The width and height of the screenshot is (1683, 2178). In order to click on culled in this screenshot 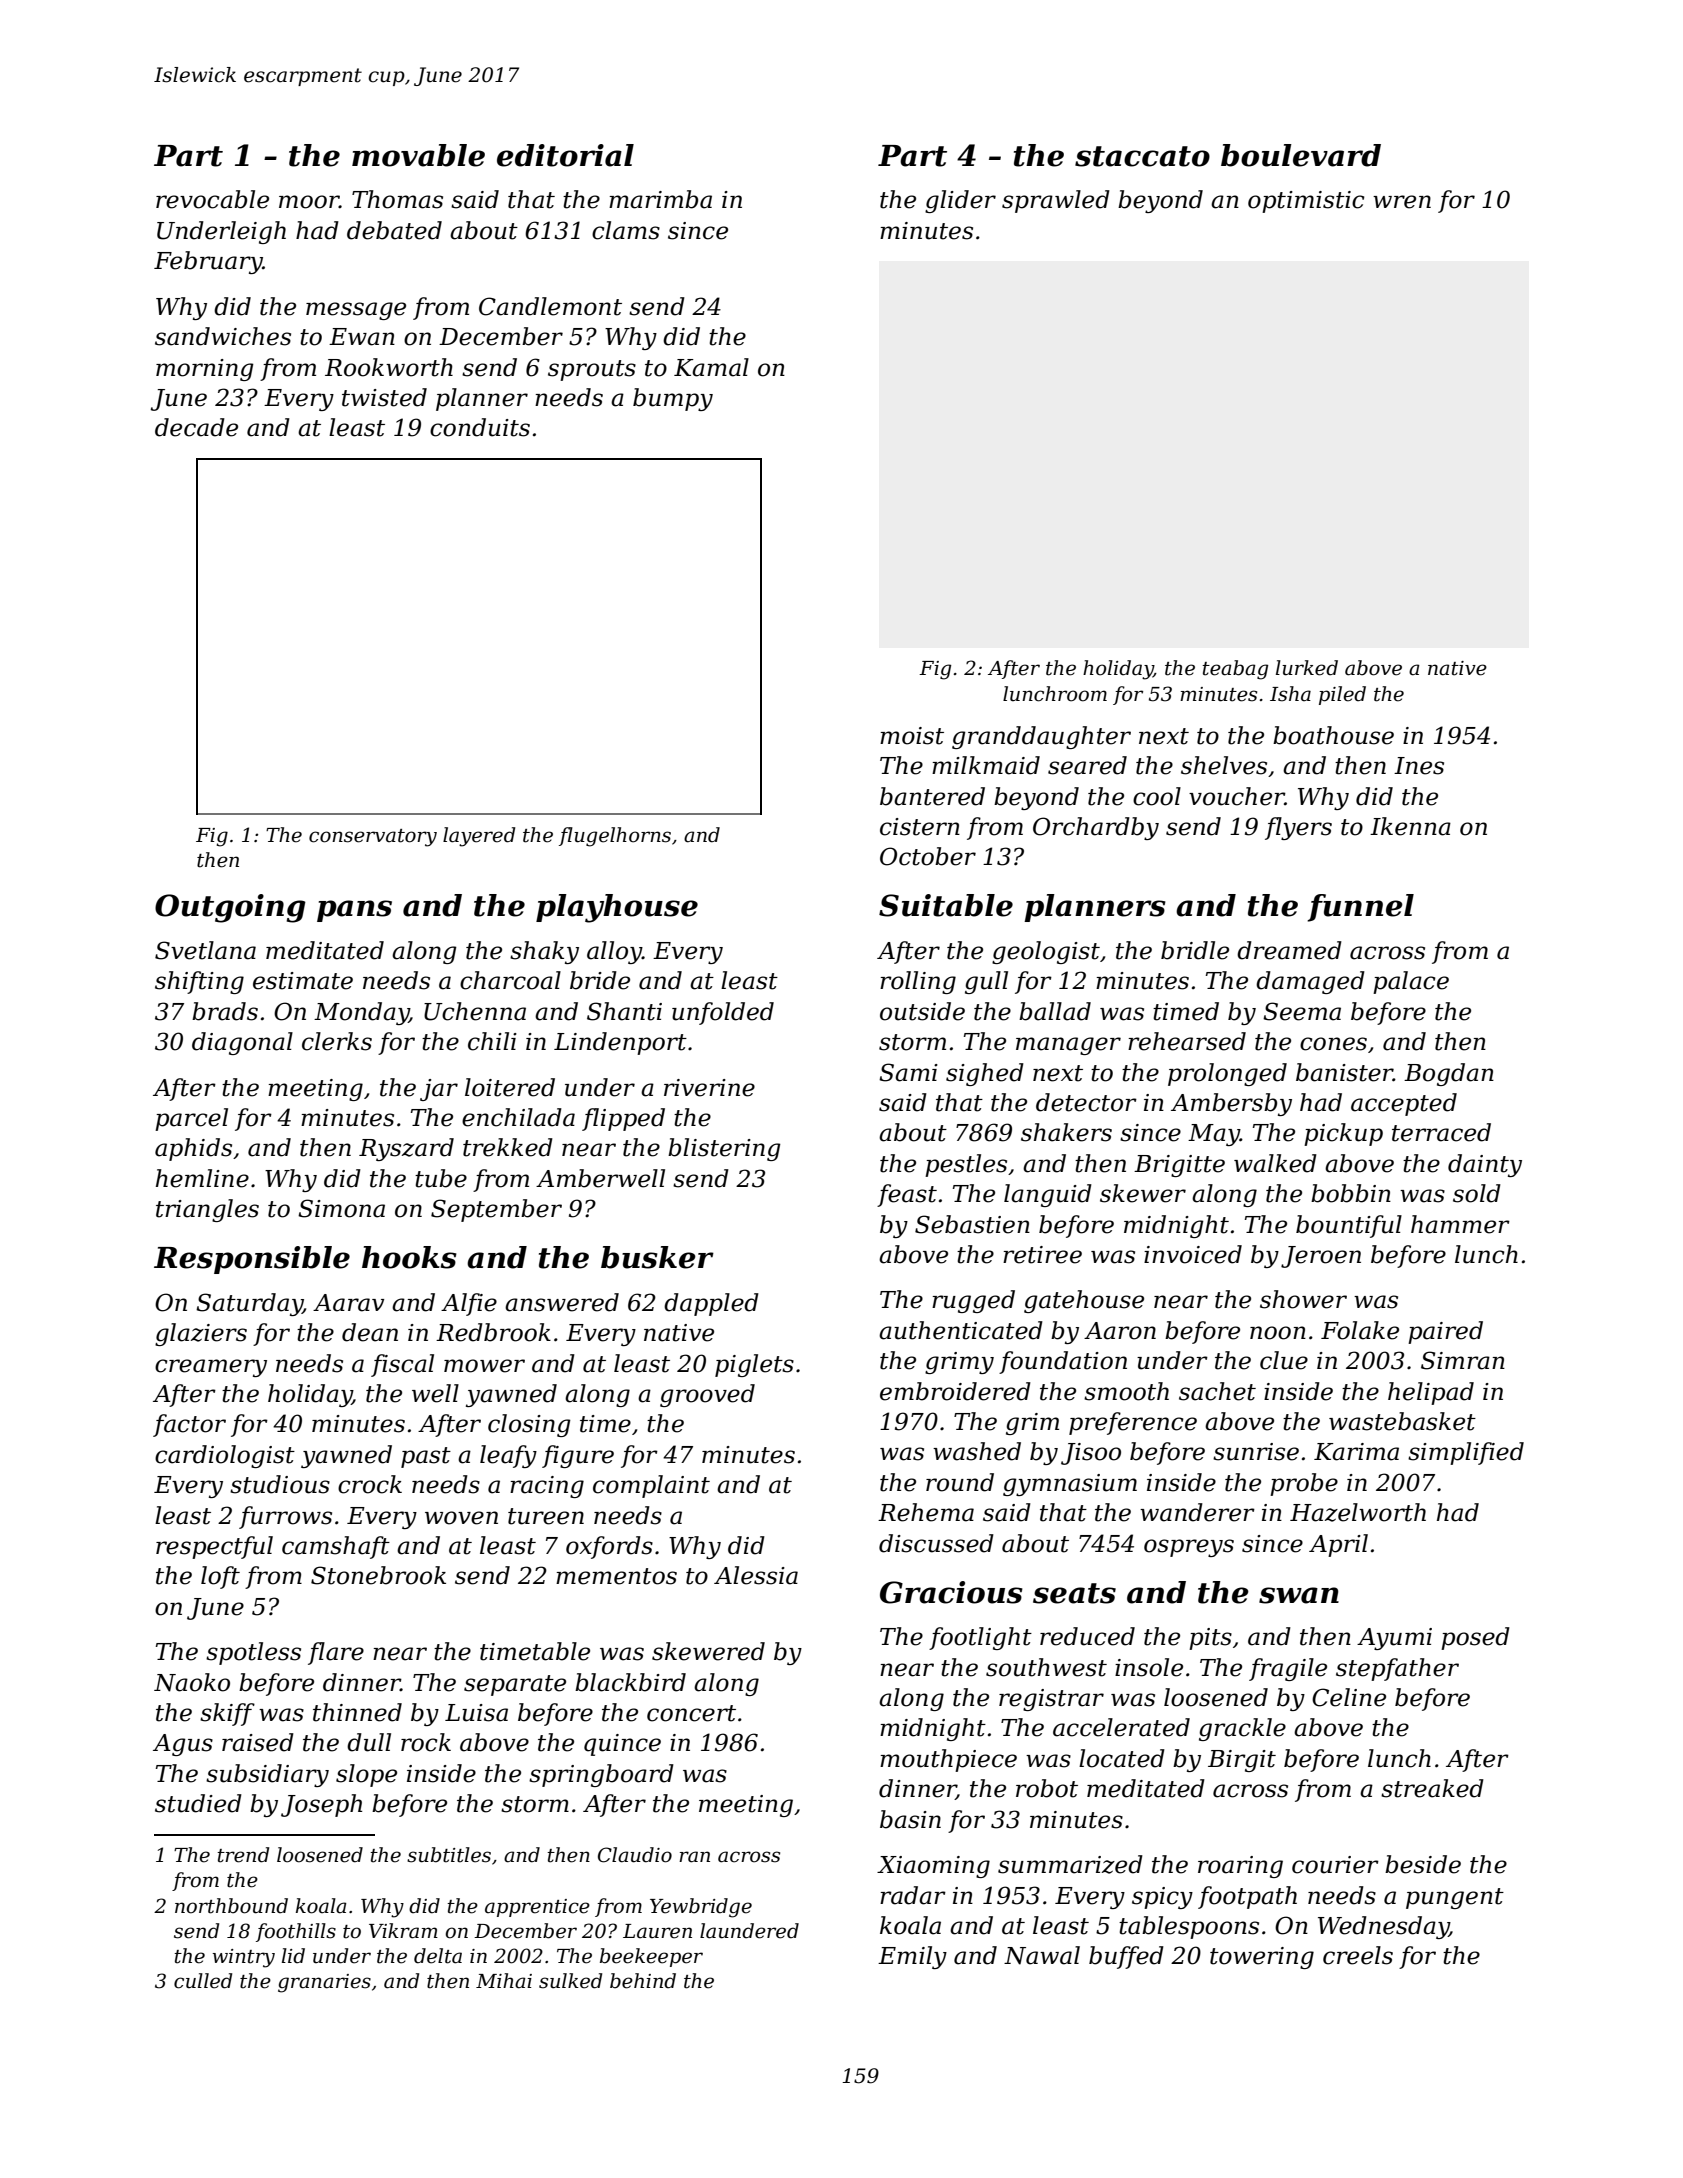, I will do `click(203, 1981)`.
